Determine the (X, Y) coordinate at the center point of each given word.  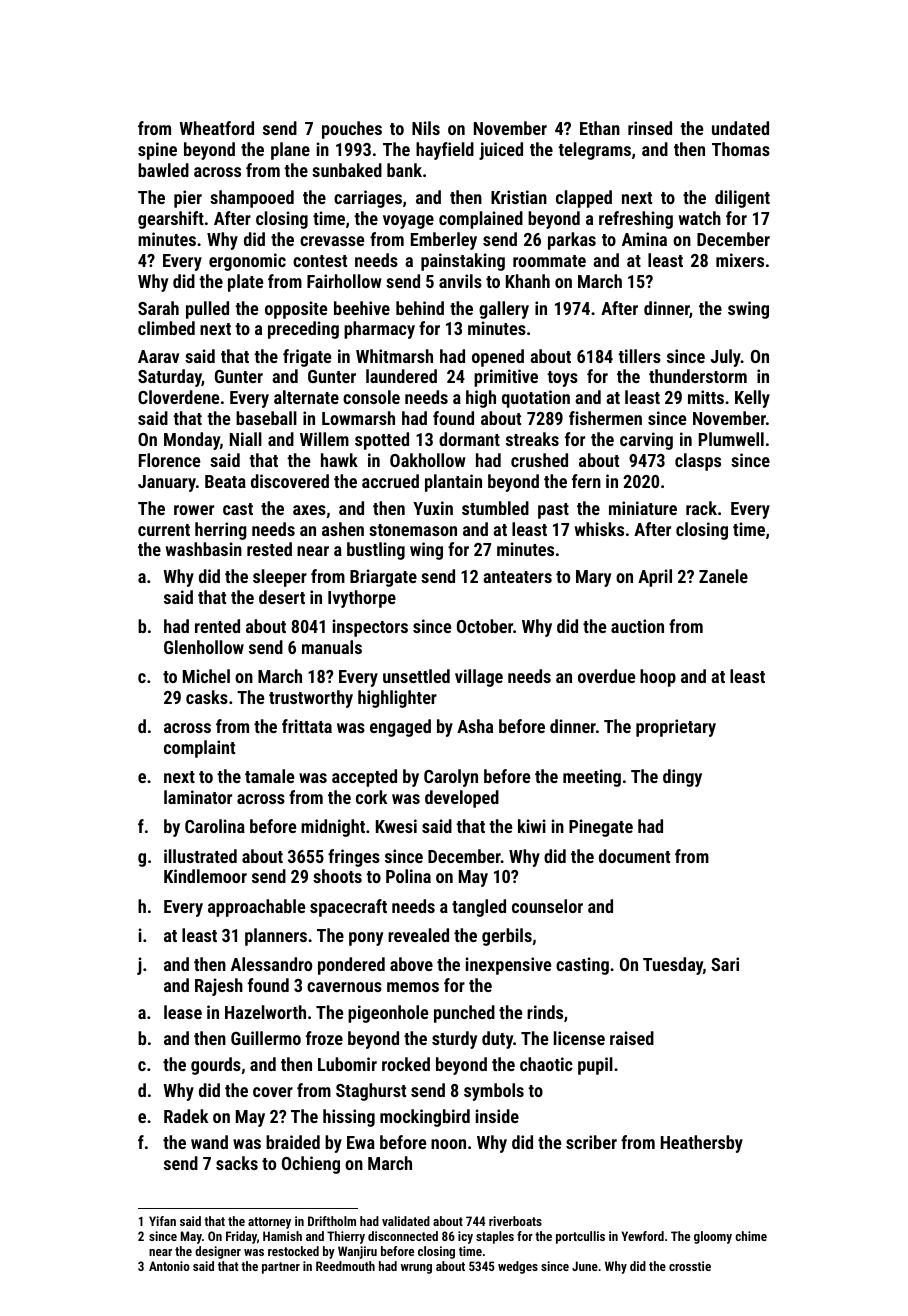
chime (751, 1236)
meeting (592, 778)
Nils (426, 128)
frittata (307, 726)
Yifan (162, 1221)
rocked (406, 1064)
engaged (400, 728)
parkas (572, 241)
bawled (163, 170)
